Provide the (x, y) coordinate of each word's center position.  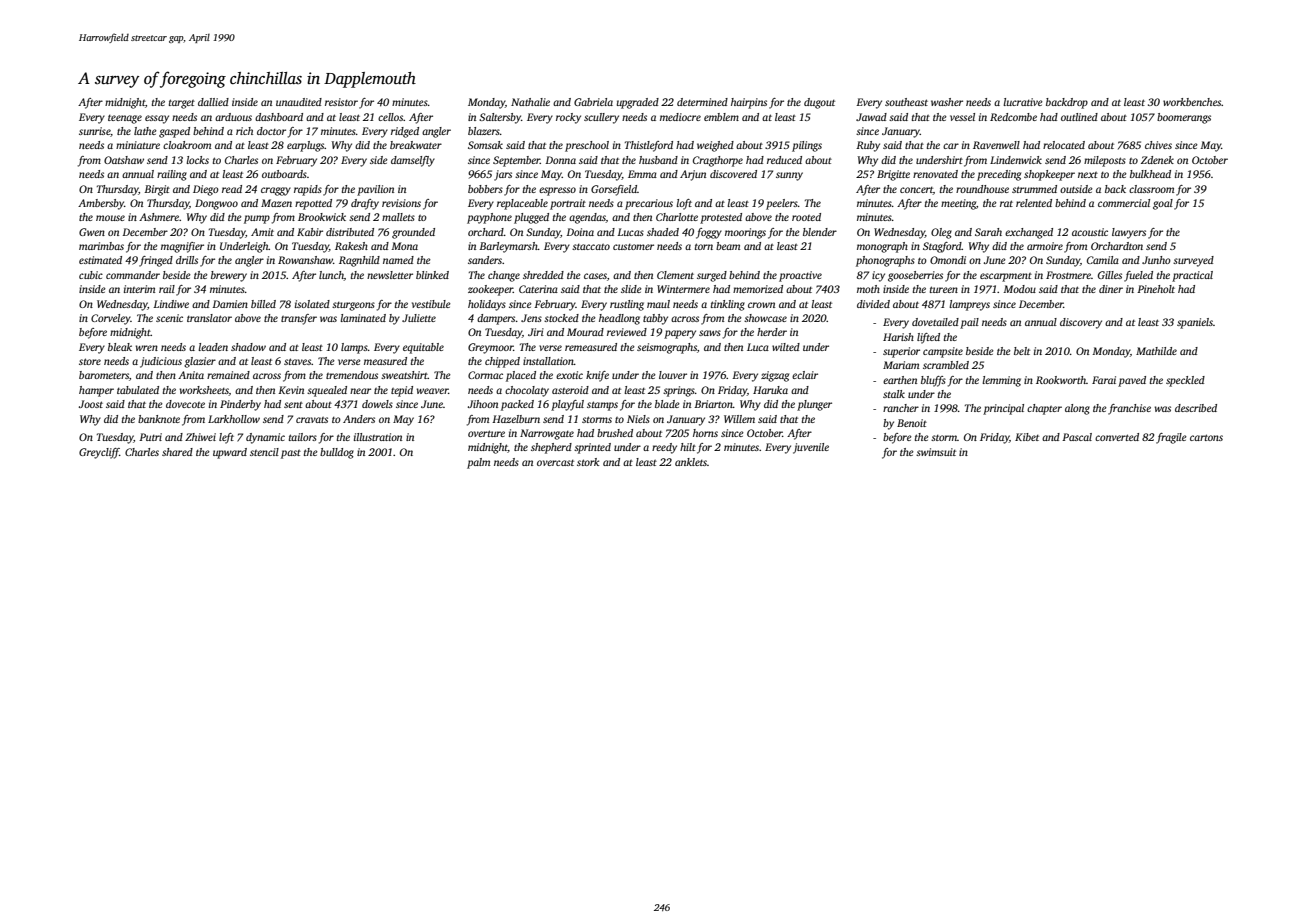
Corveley (111, 319)
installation (548, 361)
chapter (1044, 409)
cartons (1206, 437)
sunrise (94, 131)
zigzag (775, 376)
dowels (377, 404)
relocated (1064, 145)
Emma (642, 174)
